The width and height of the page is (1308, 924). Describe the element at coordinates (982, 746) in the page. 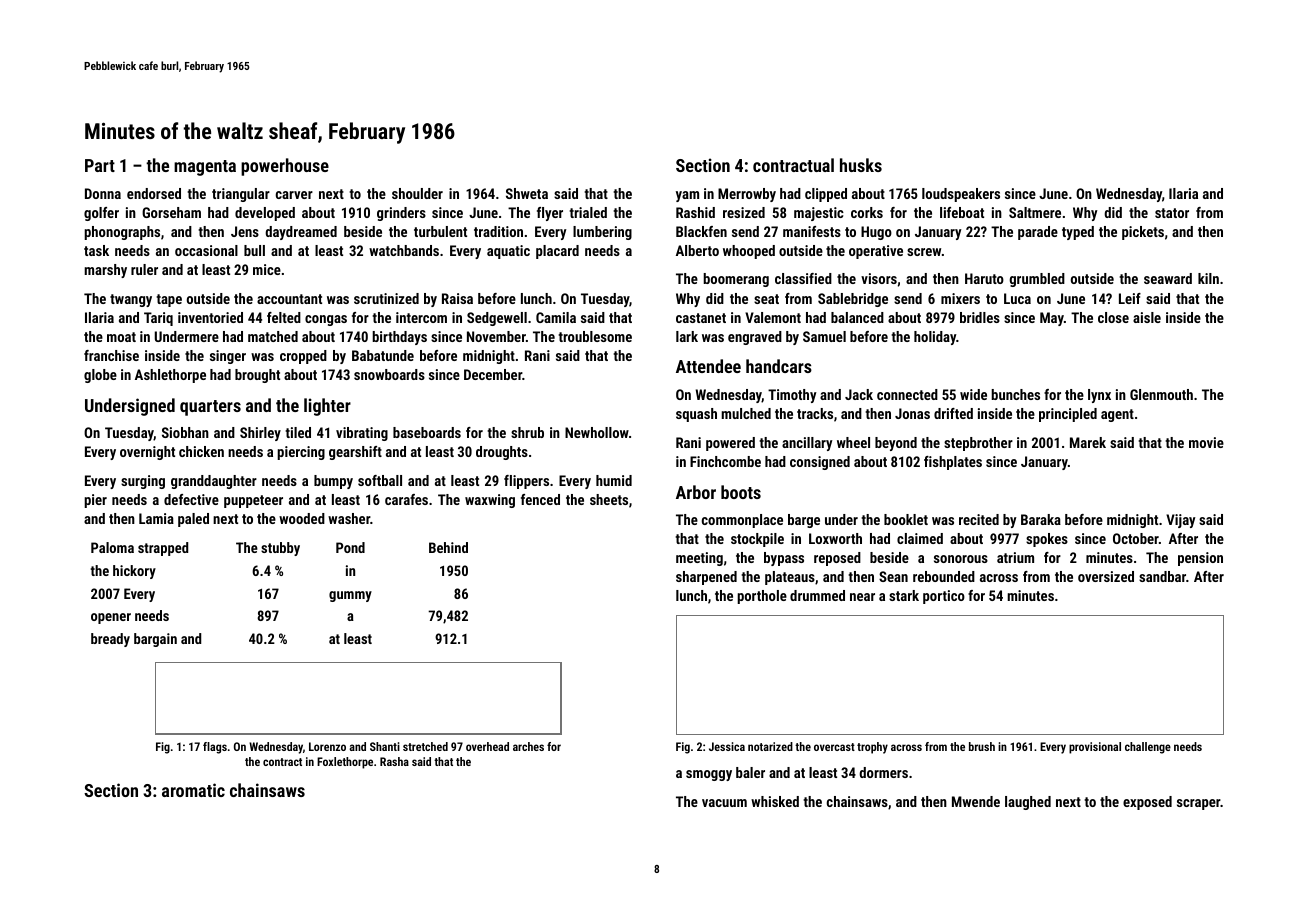

I see `brush` at that location.
